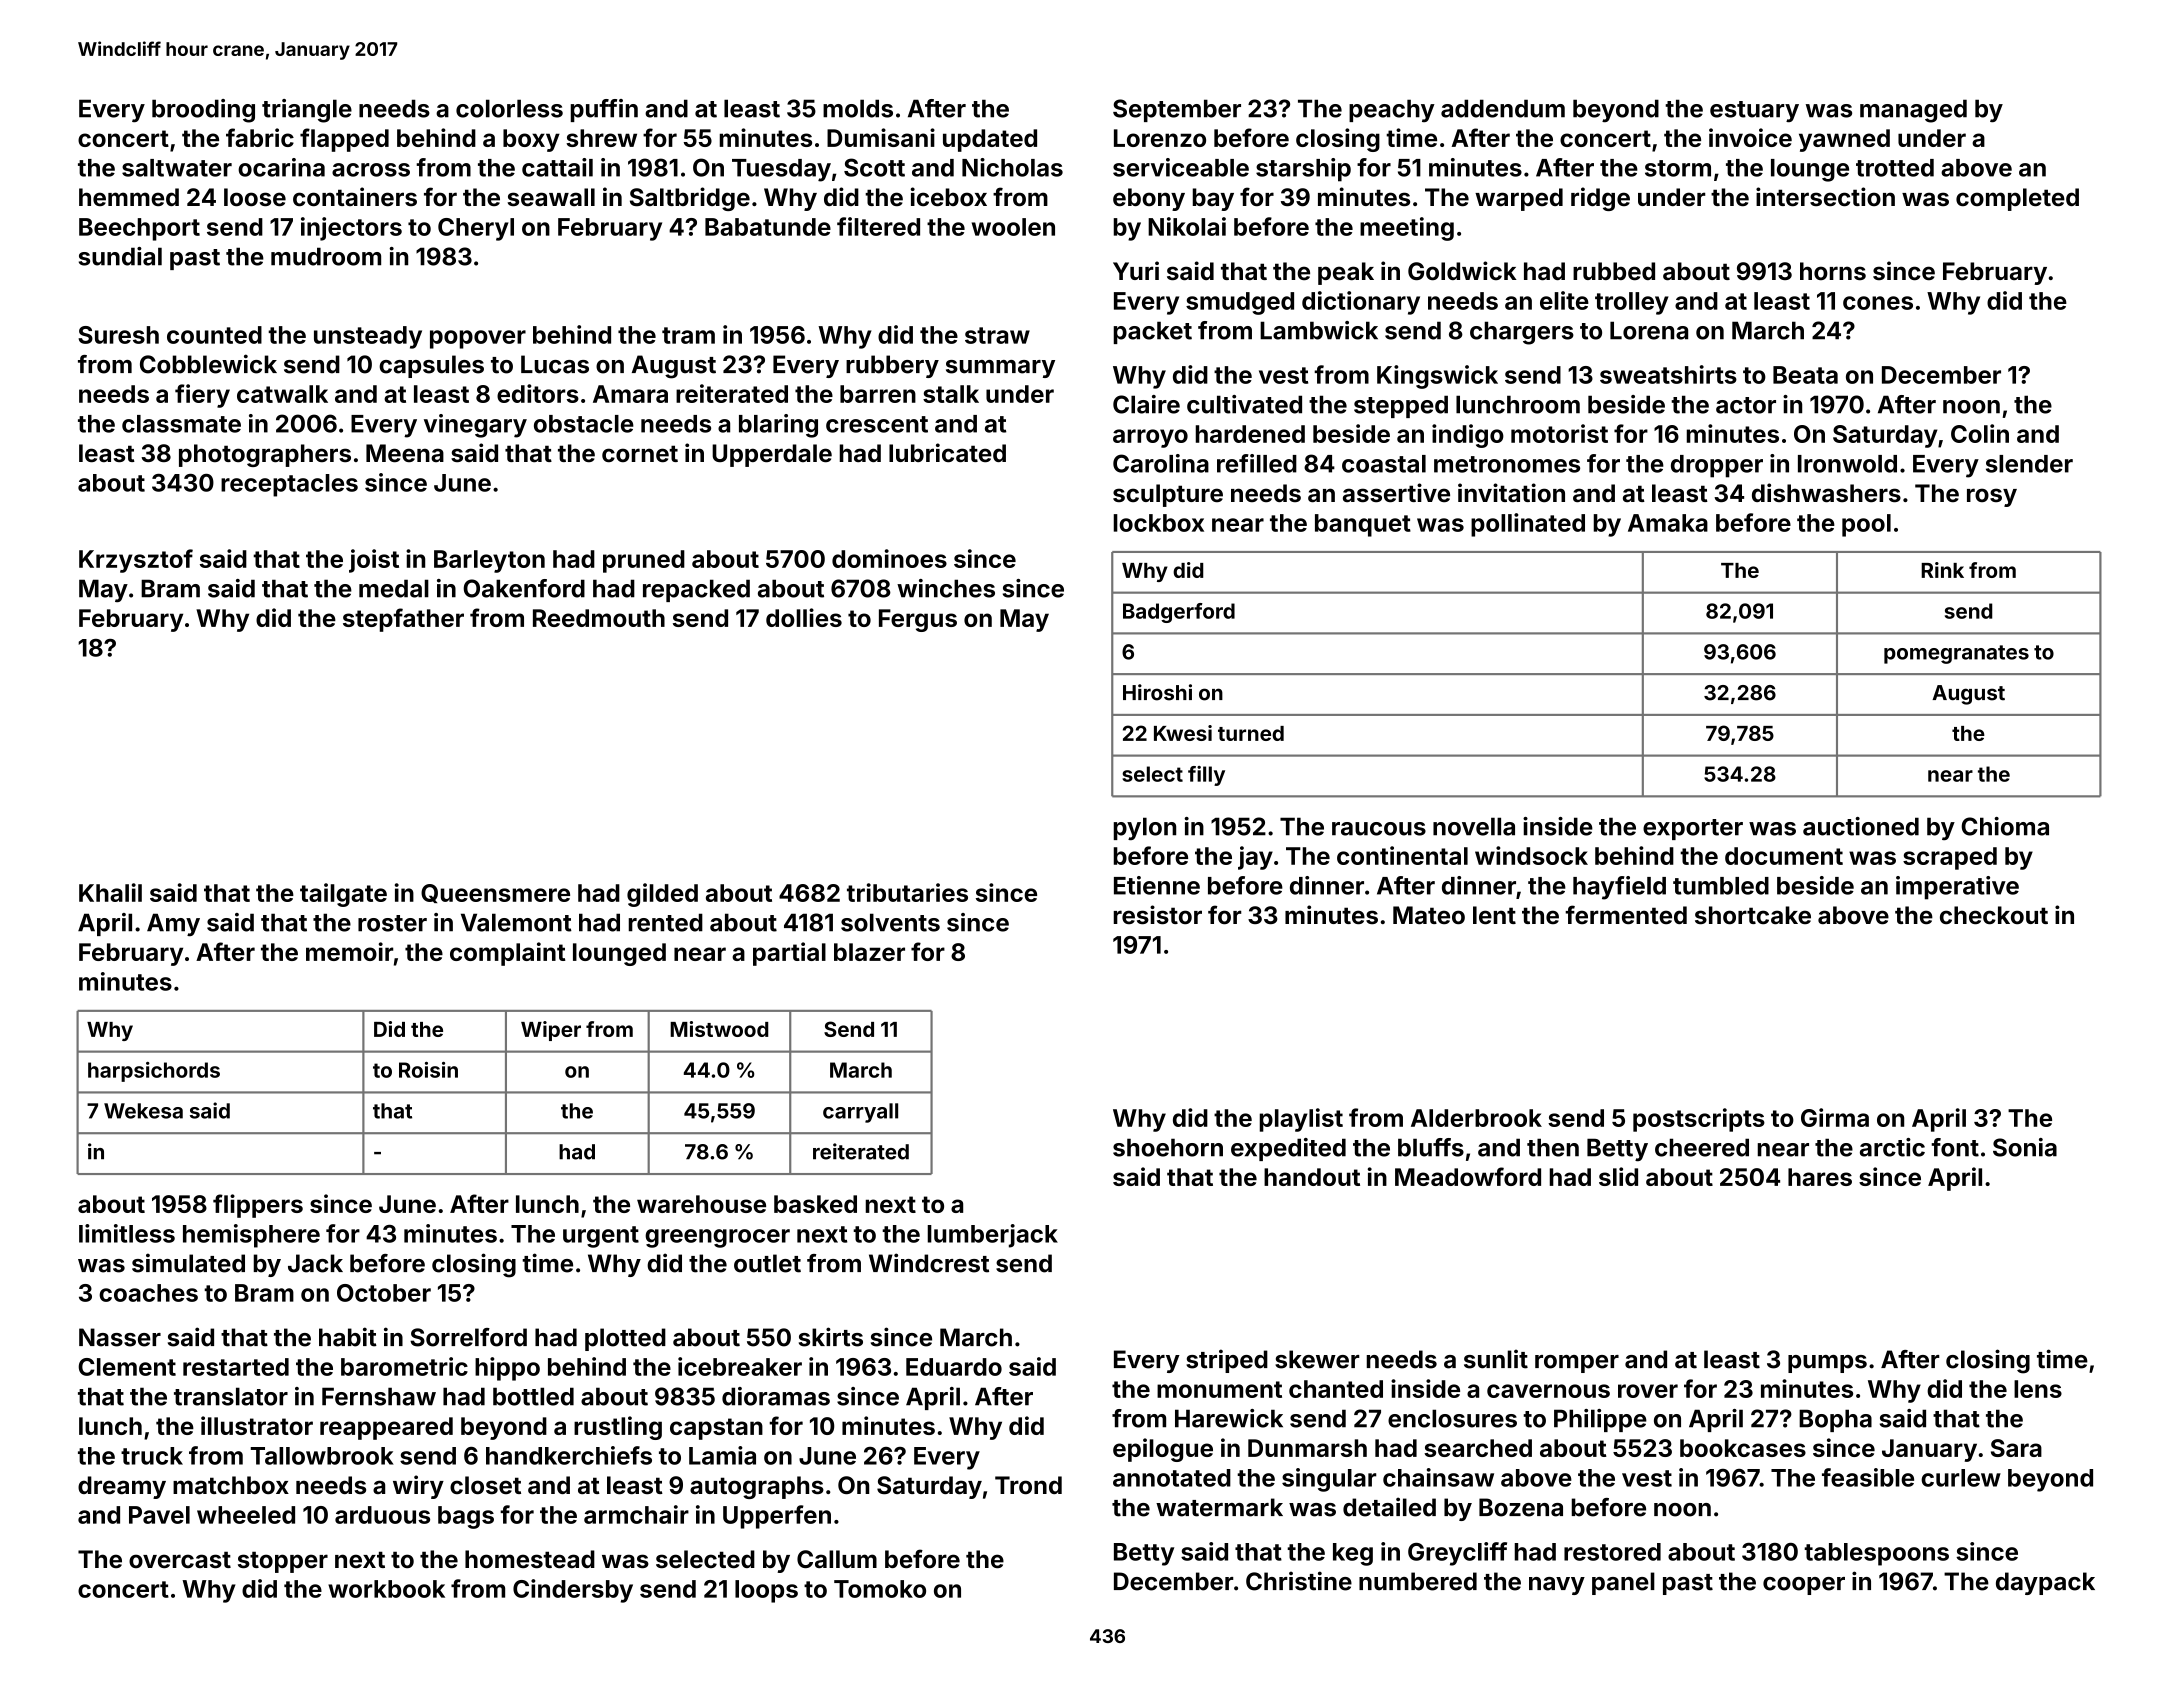 This document has width=2178, height=1683. I want to click on Christine, so click(1299, 1581).
